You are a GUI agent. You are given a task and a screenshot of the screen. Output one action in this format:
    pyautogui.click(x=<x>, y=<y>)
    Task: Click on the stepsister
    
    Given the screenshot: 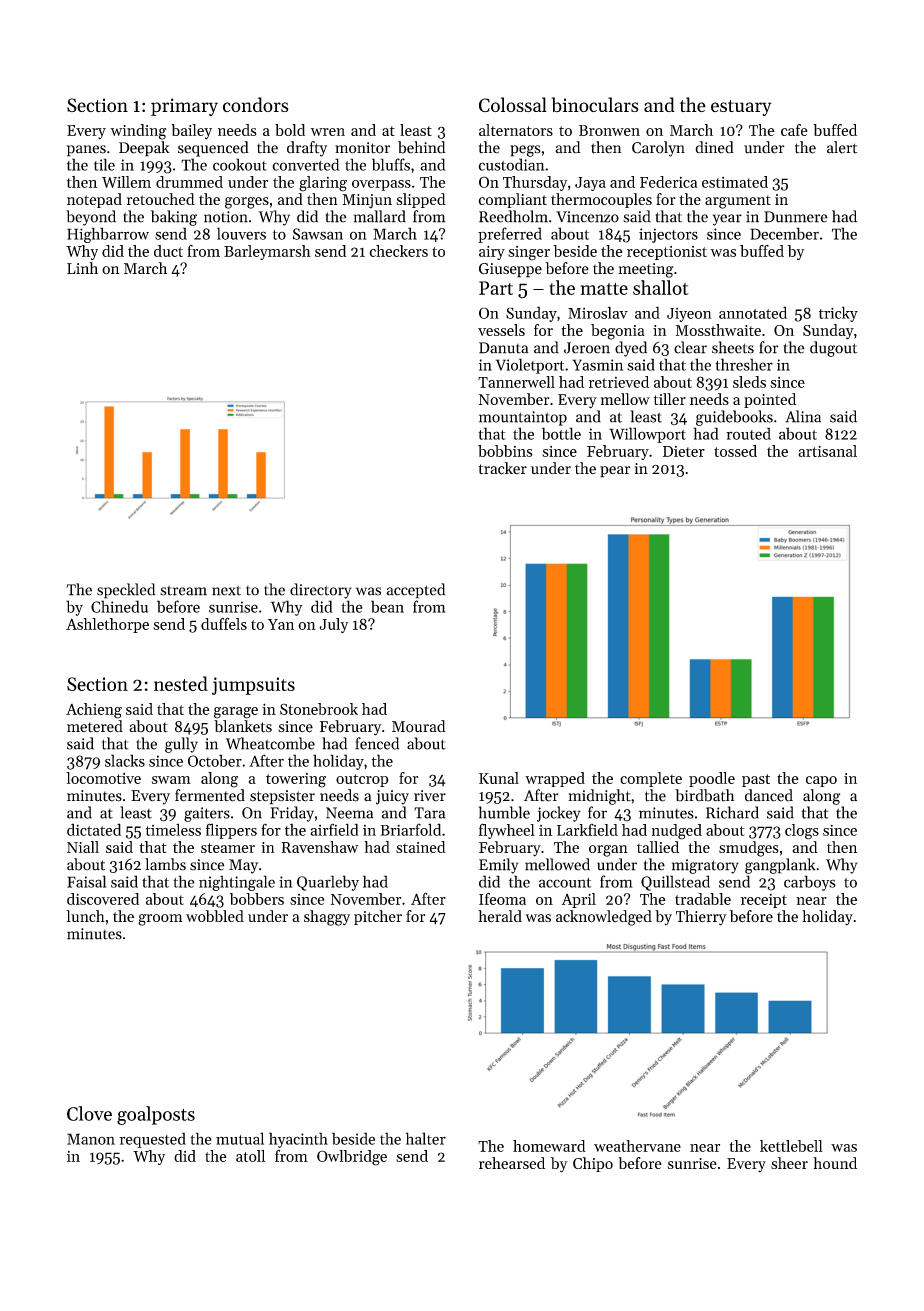 What is the action you would take?
    pyautogui.click(x=282, y=797)
